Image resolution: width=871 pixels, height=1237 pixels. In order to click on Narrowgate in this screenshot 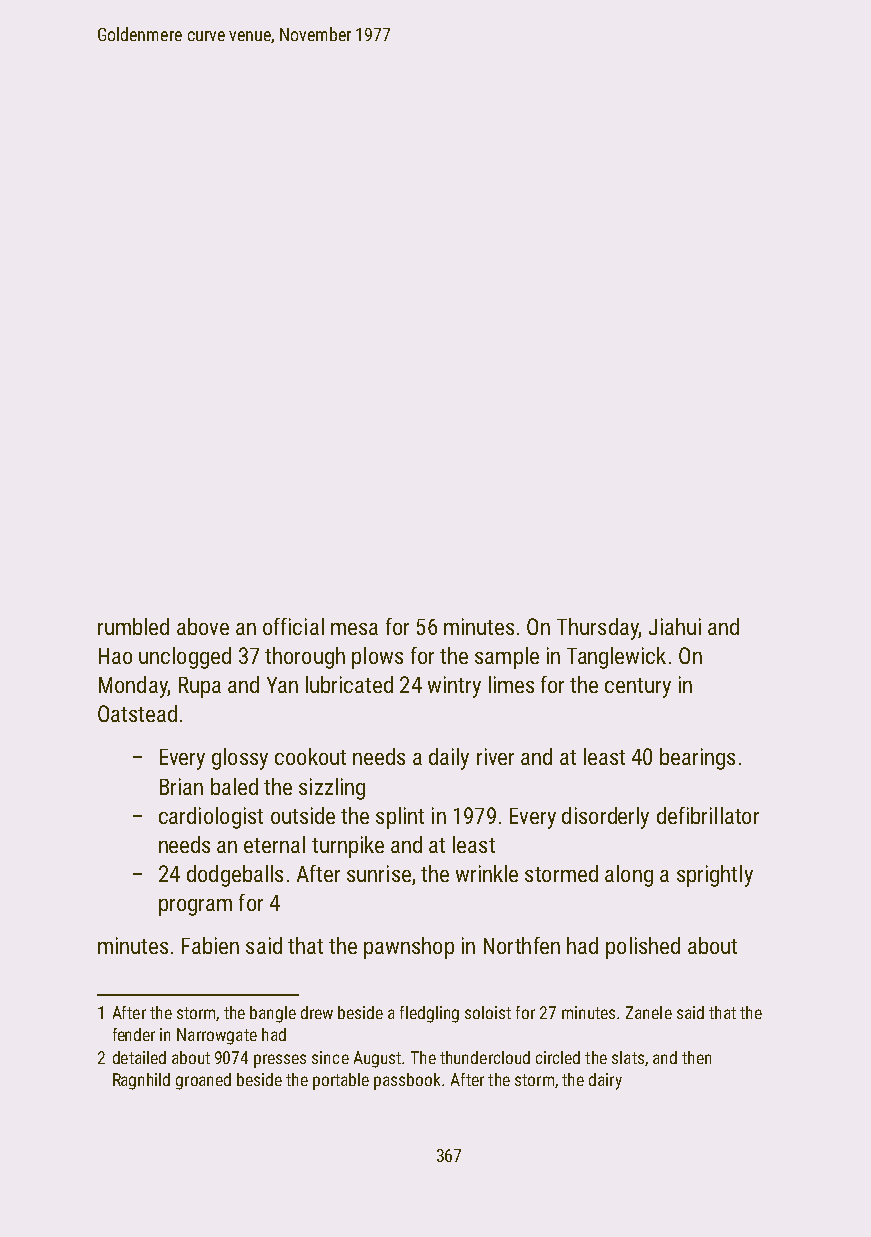, I will do `click(217, 1036)`.
